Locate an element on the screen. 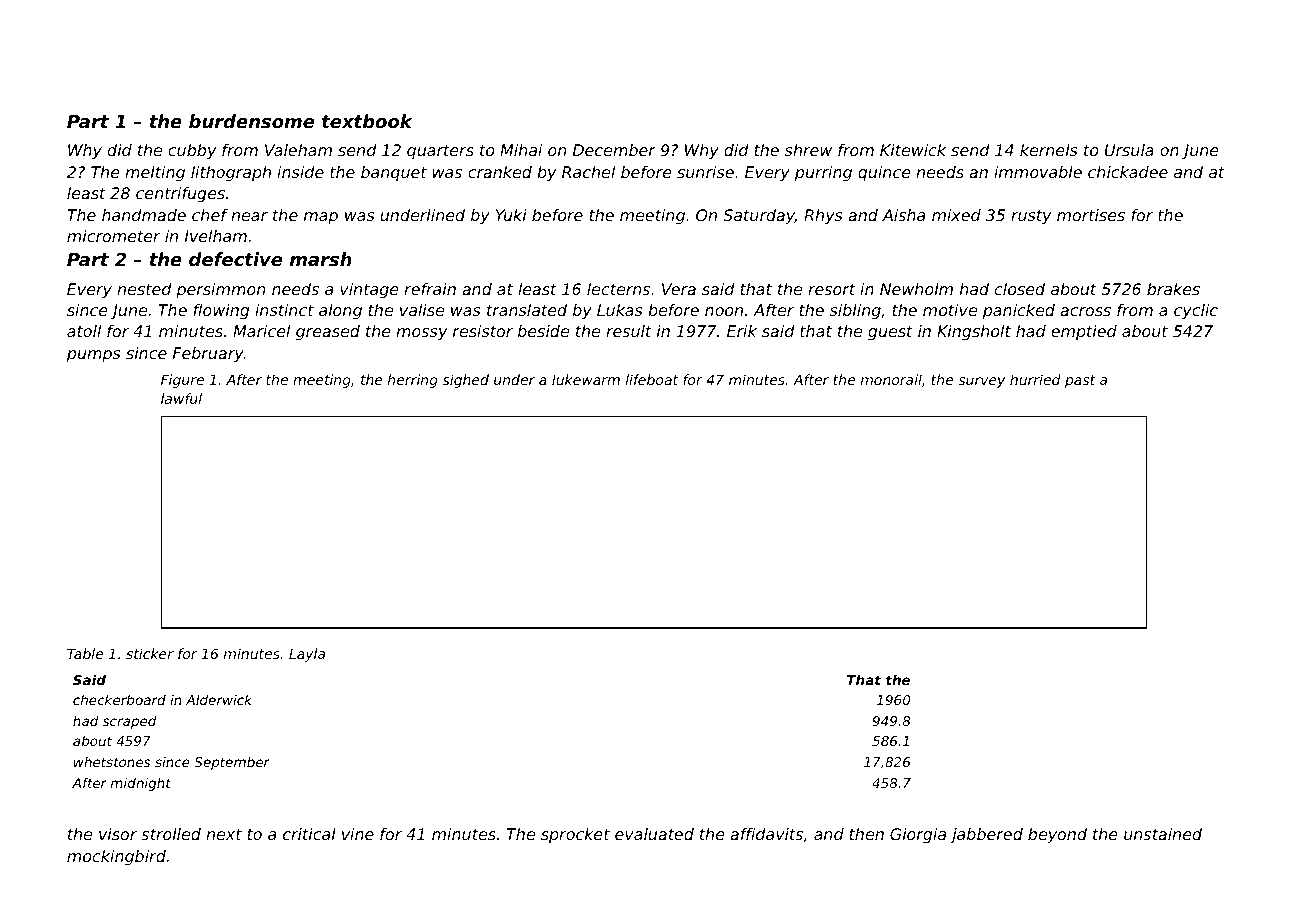  past is located at coordinates (1080, 381).
